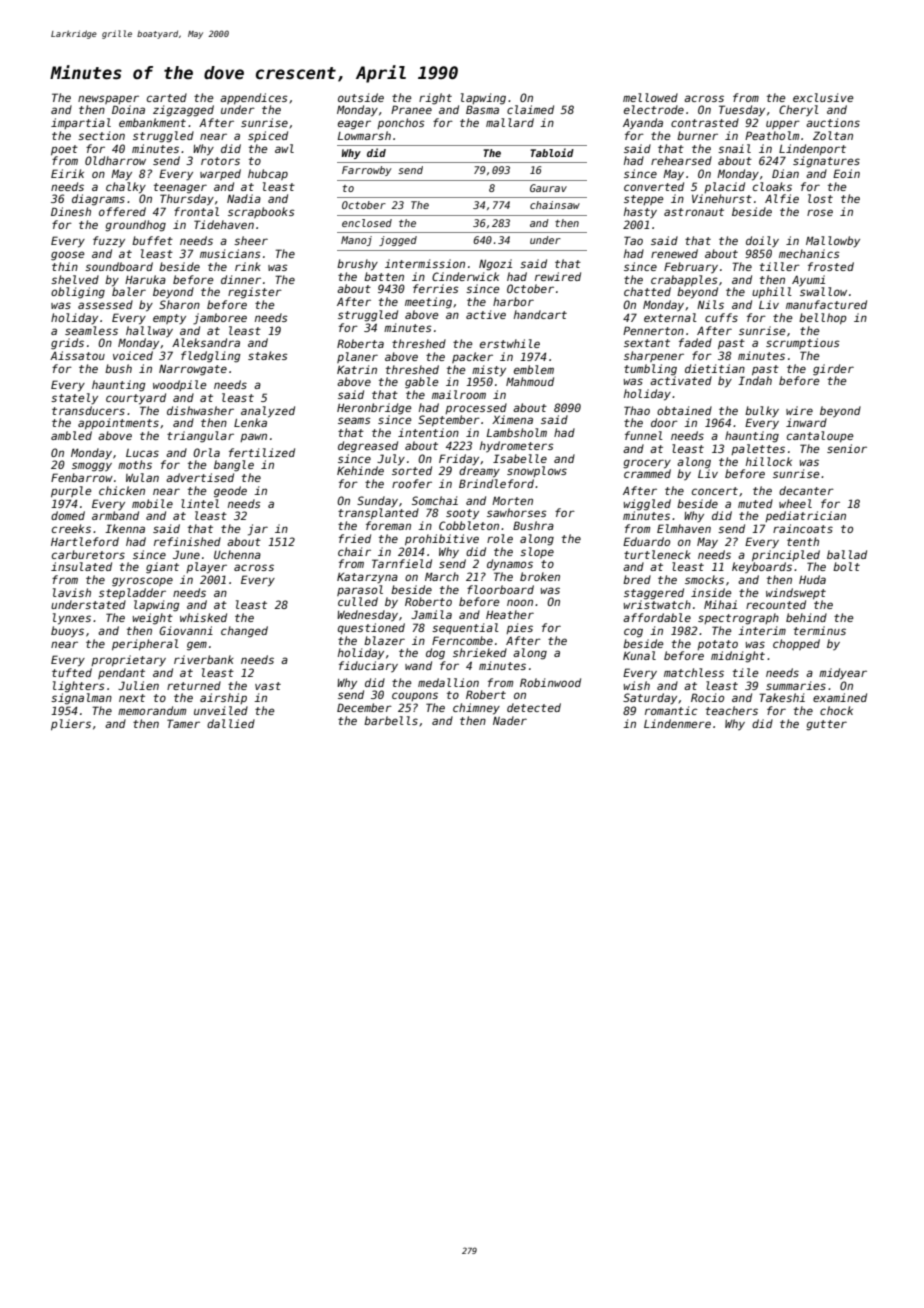  I want to click on chair, so click(354, 551).
